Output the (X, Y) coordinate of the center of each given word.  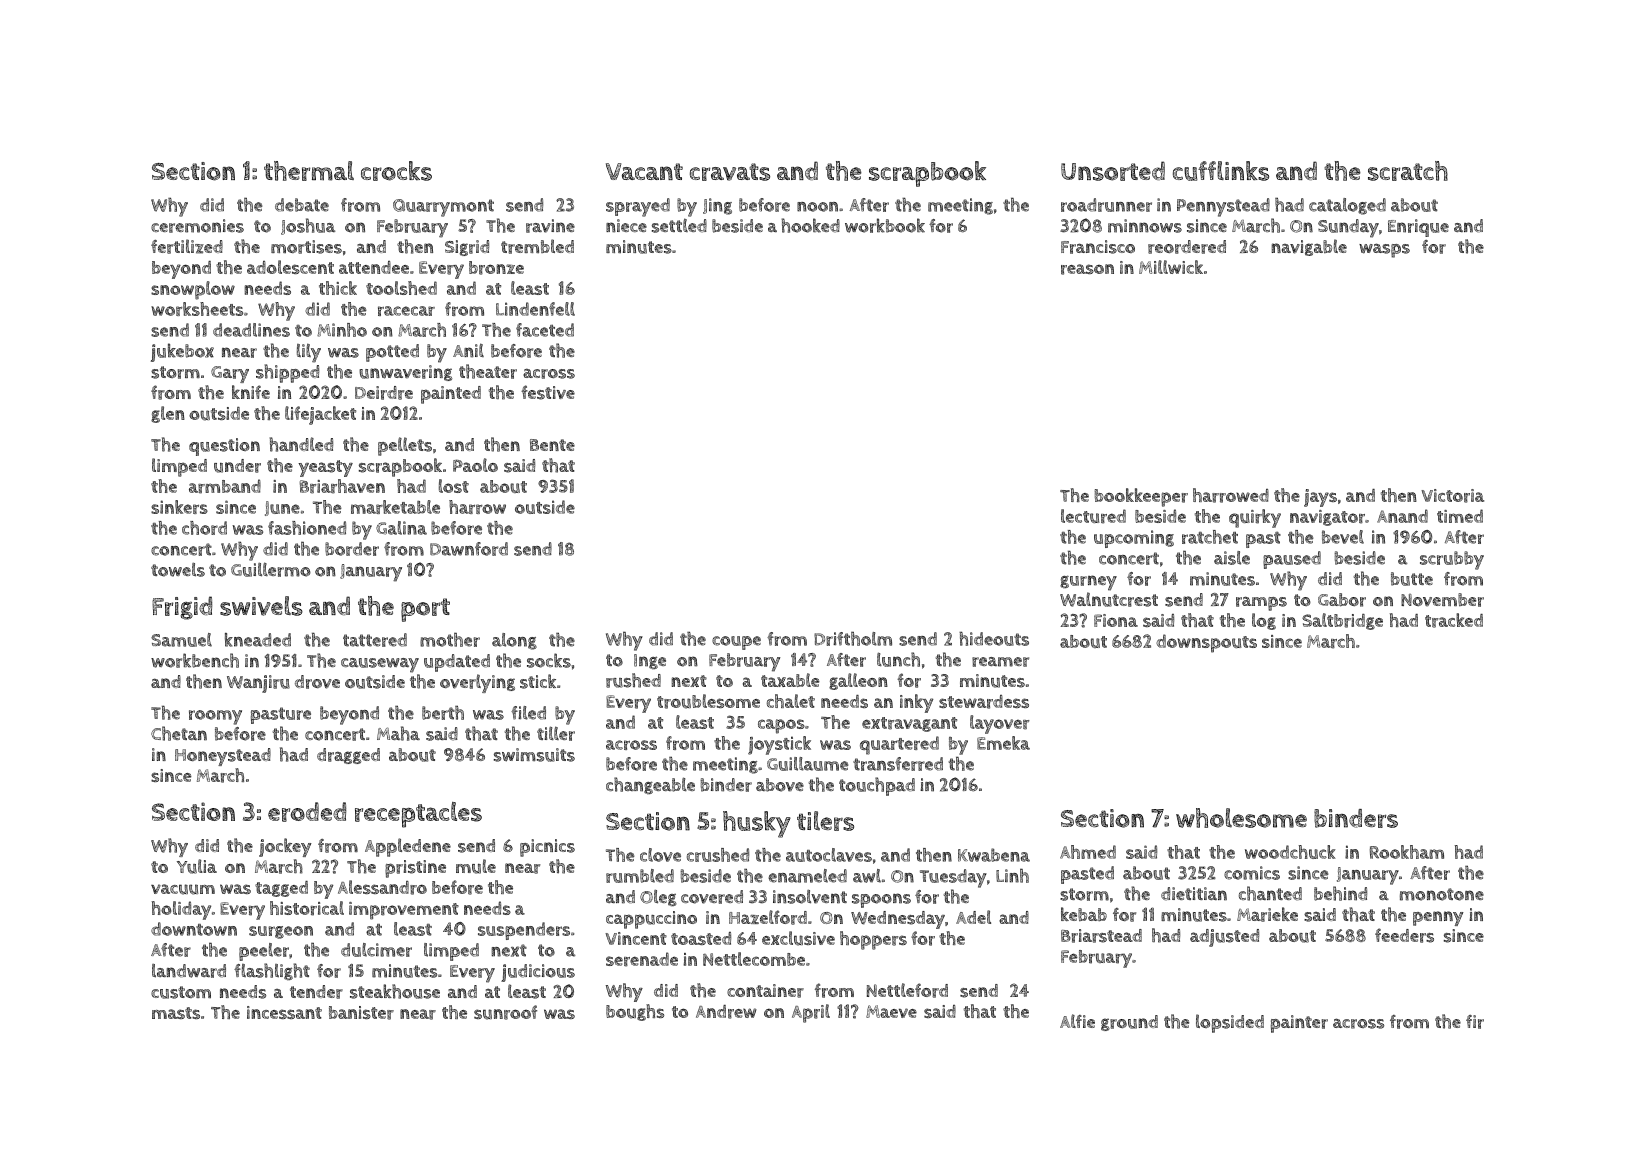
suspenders (524, 931)
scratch (1408, 171)
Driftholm (853, 639)
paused (1292, 560)
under (237, 466)
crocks (396, 171)
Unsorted (1113, 171)
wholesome (1241, 818)
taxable (790, 680)
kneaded (258, 640)
